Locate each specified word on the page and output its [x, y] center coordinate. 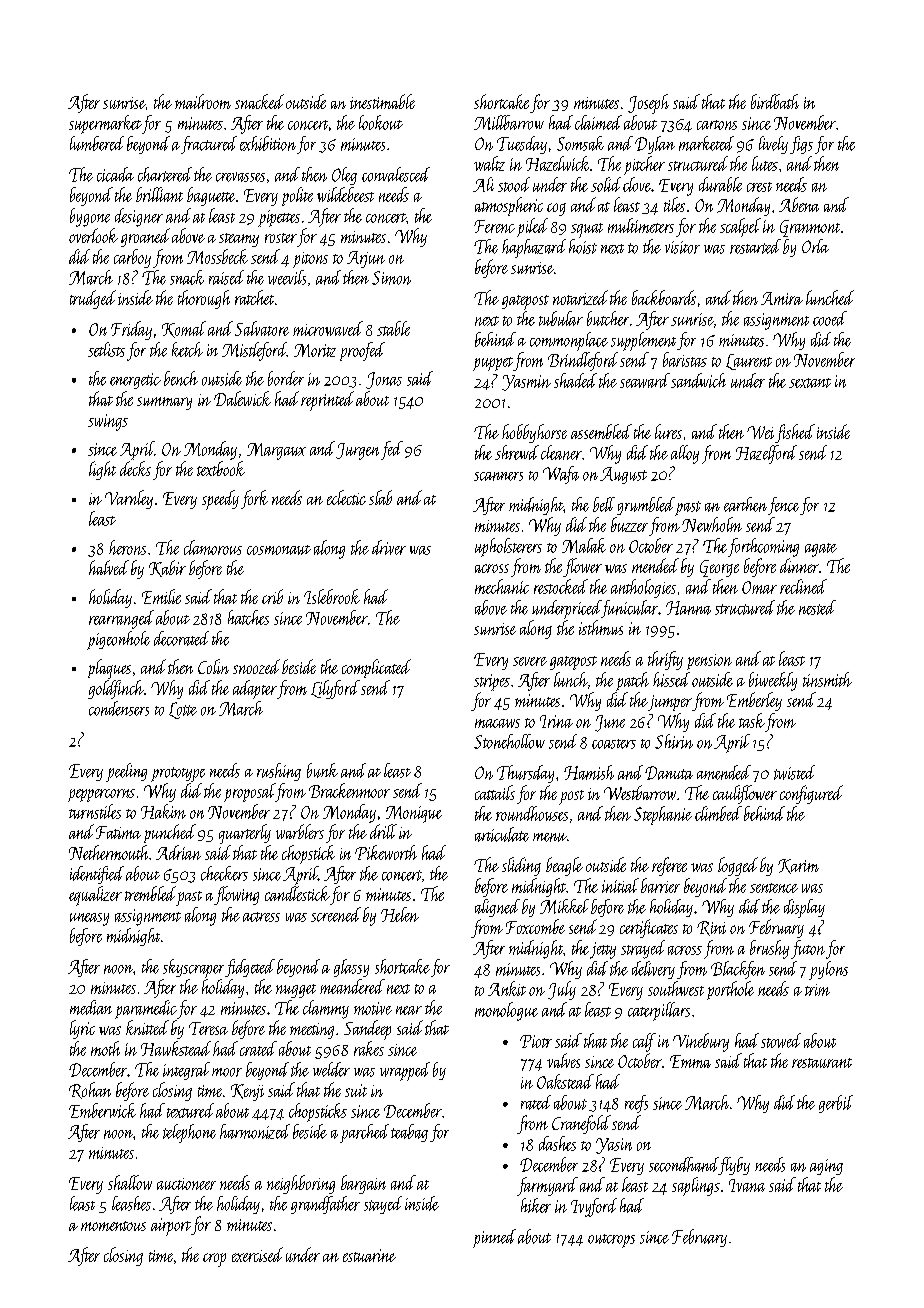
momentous [113, 1226]
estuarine [369, 1255]
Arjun [366, 259]
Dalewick [242, 398]
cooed [830, 318]
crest [759, 187]
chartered [165, 174]
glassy [351, 968]
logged [738, 866]
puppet [493, 364]
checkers [224, 873]
